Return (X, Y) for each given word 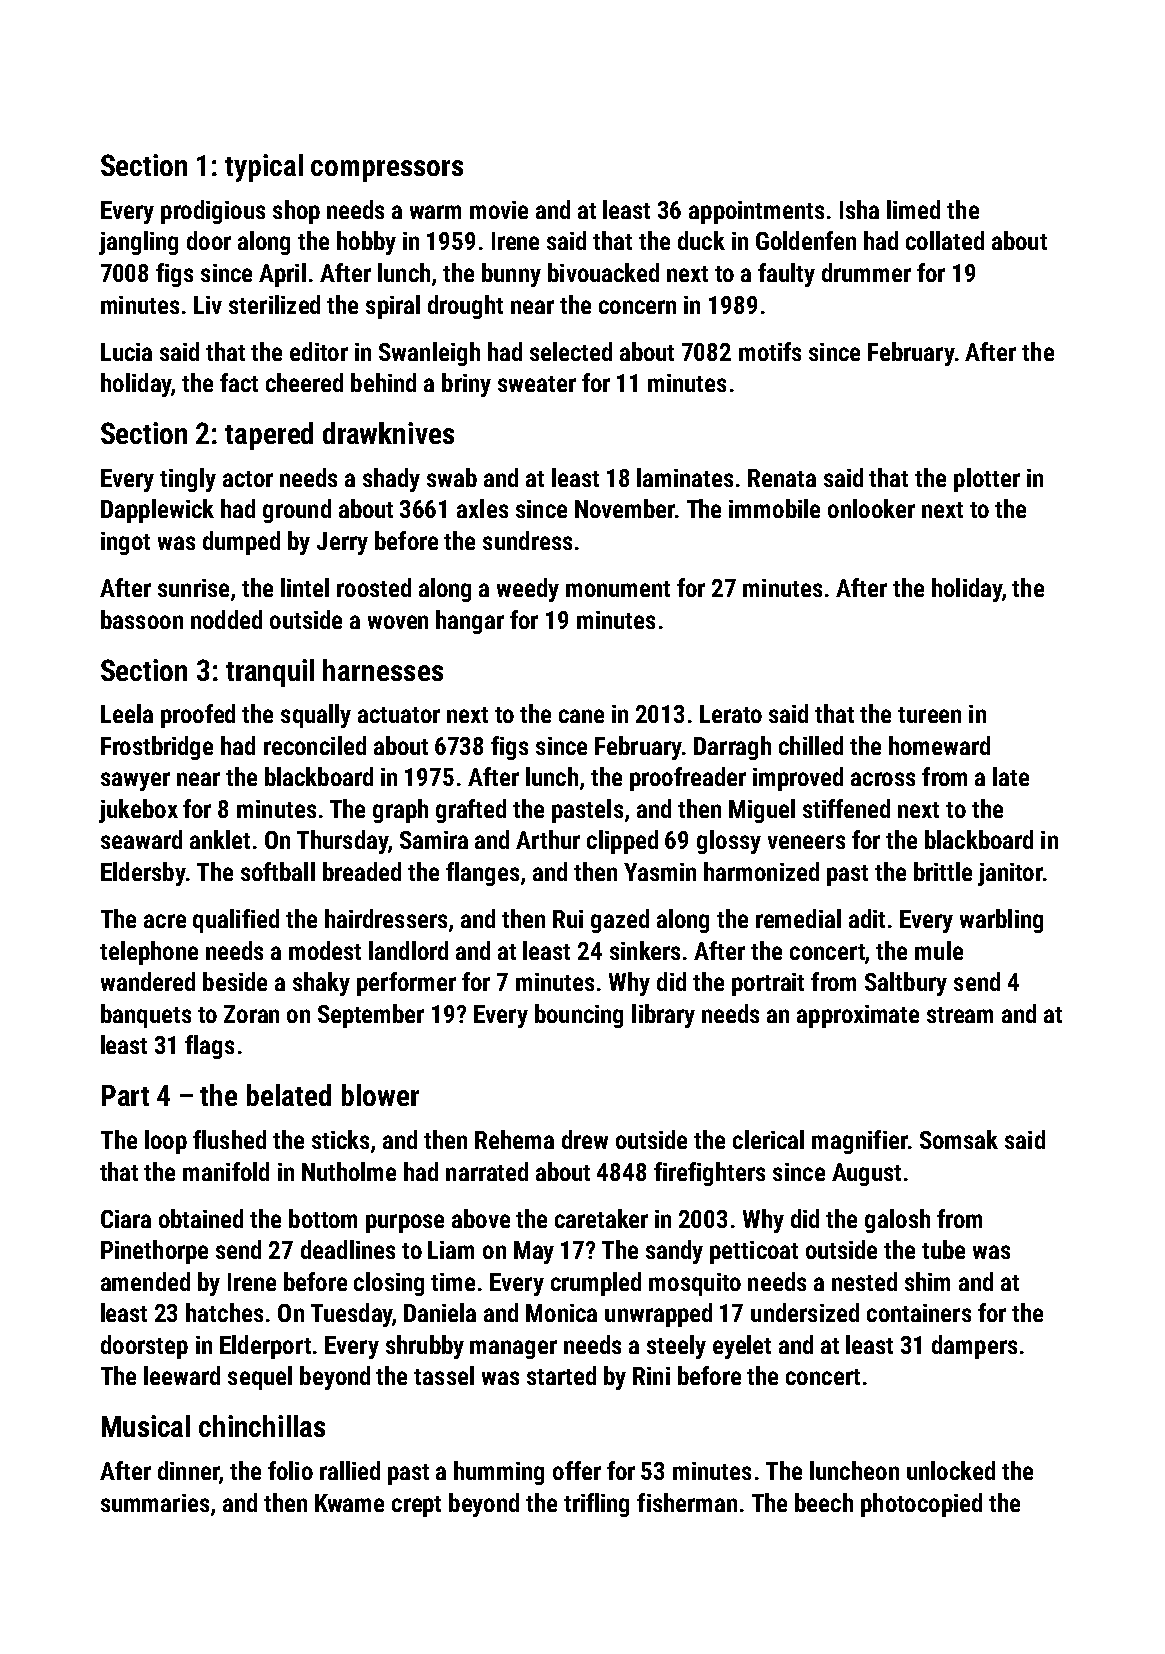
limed (913, 209)
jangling (138, 243)
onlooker (871, 508)
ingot (125, 543)
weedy (528, 590)
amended (145, 1281)
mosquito (695, 1284)
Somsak (959, 1139)
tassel (444, 1375)
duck (701, 240)
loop (166, 1142)
